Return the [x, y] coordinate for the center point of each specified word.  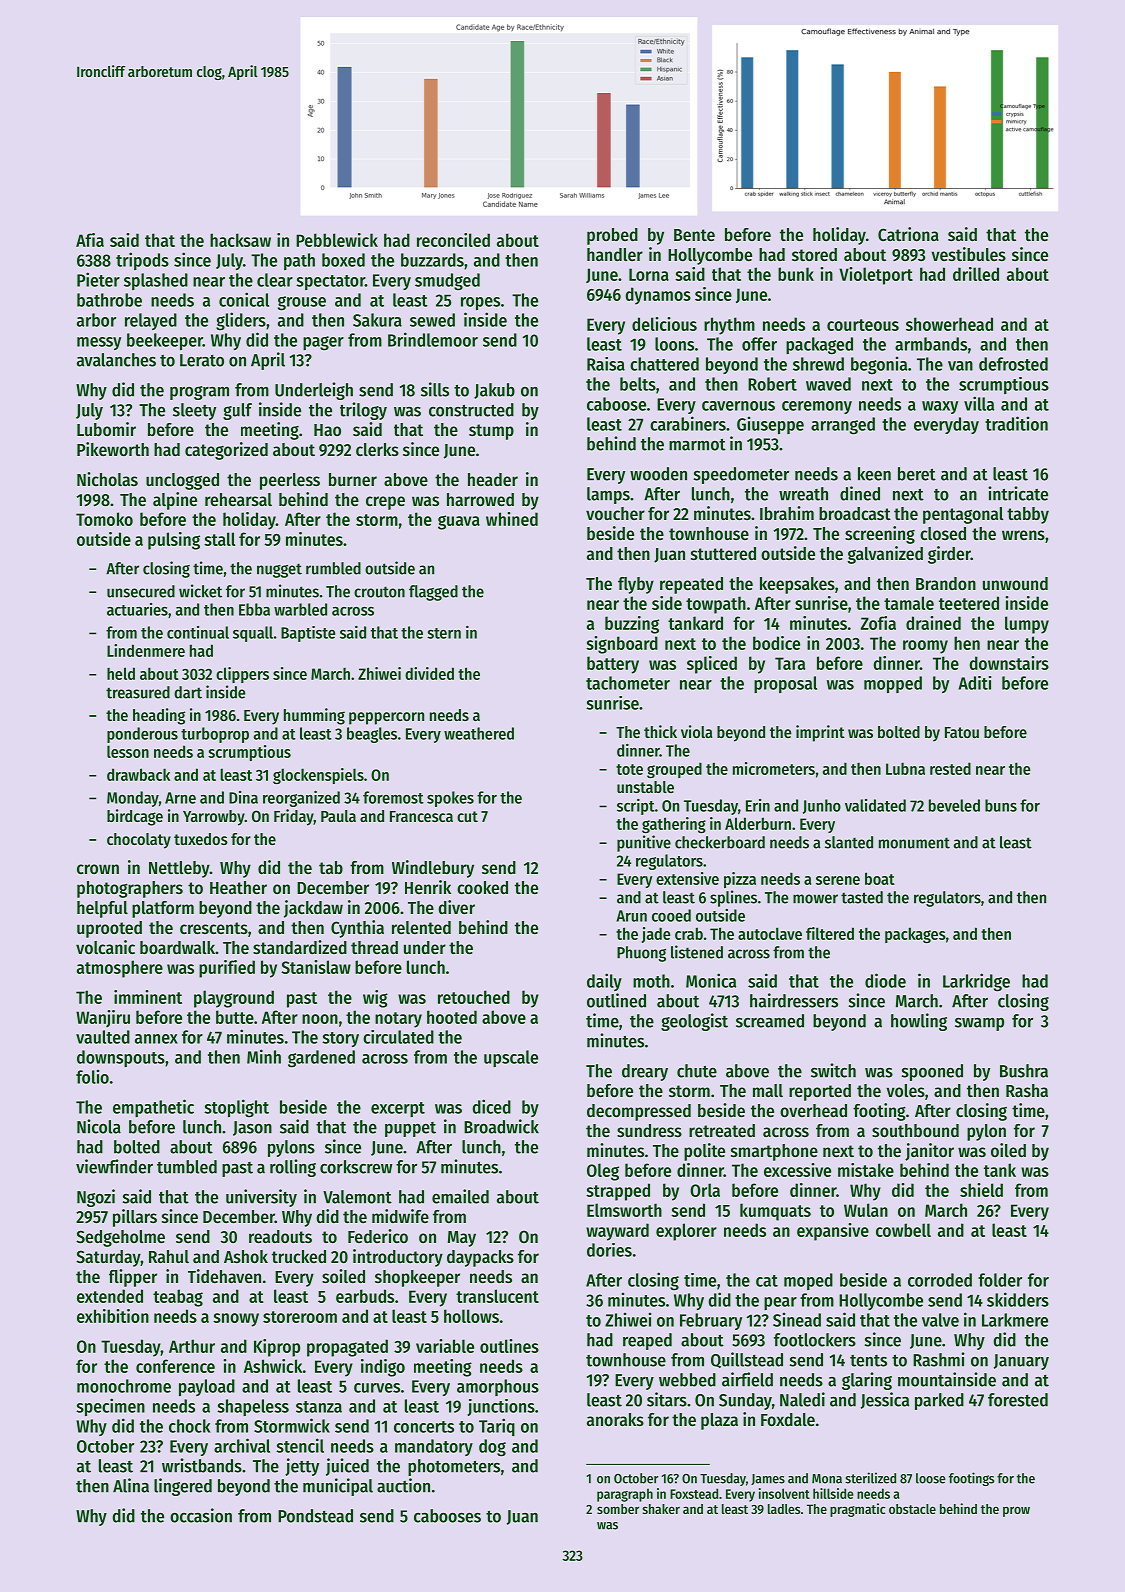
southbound [915, 1130]
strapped [618, 1192]
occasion [201, 1515]
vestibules [968, 254]
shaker [661, 1509]
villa [979, 403]
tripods [142, 261]
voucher [615, 513]
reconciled [453, 240]
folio [92, 1076]
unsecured [141, 591]
